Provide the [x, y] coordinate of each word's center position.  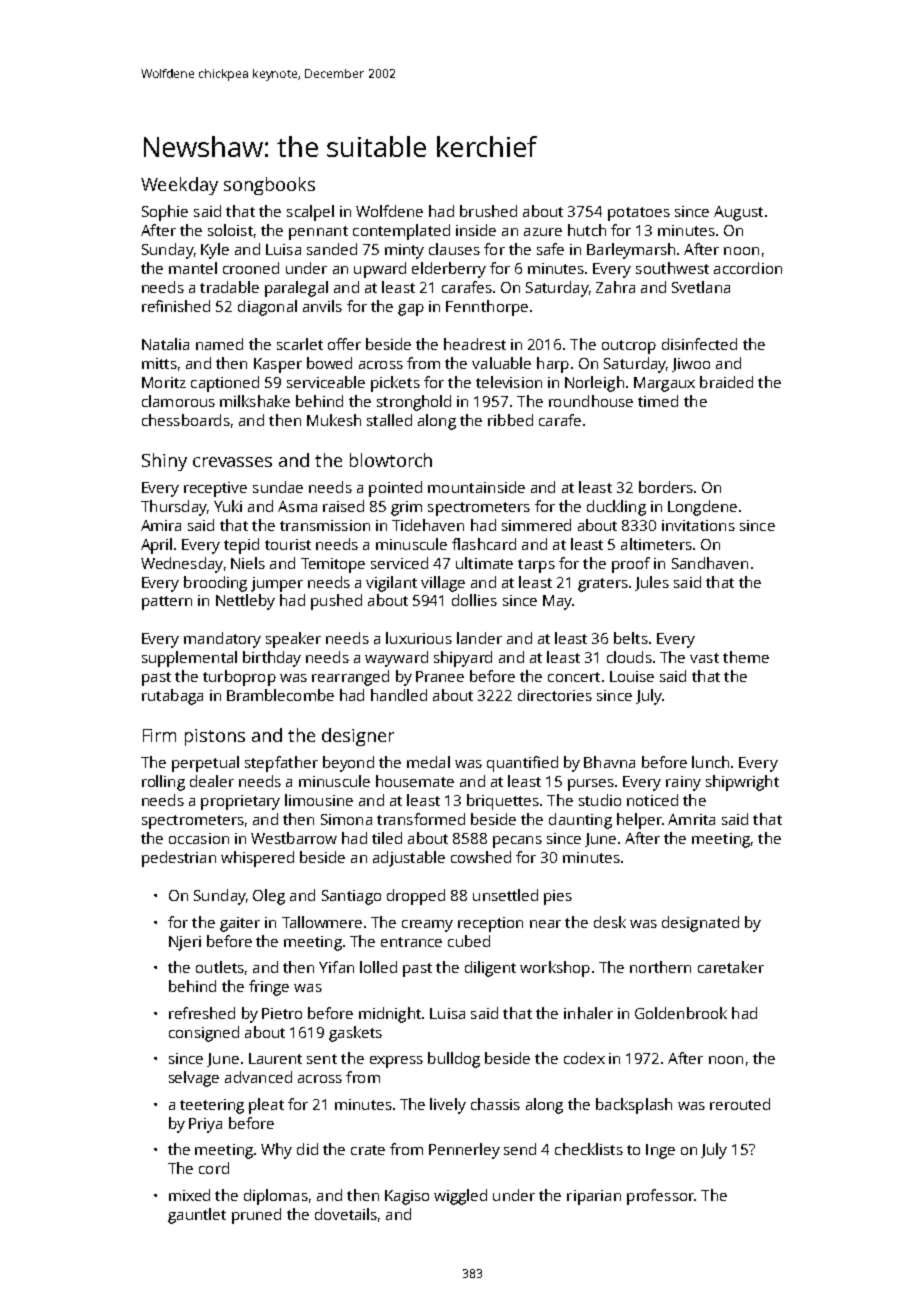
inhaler [588, 1013]
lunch [710, 762]
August [738, 213]
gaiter [240, 924]
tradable [229, 287]
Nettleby [245, 602]
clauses [454, 249]
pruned [256, 1216]
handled [399, 695]
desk [610, 922]
